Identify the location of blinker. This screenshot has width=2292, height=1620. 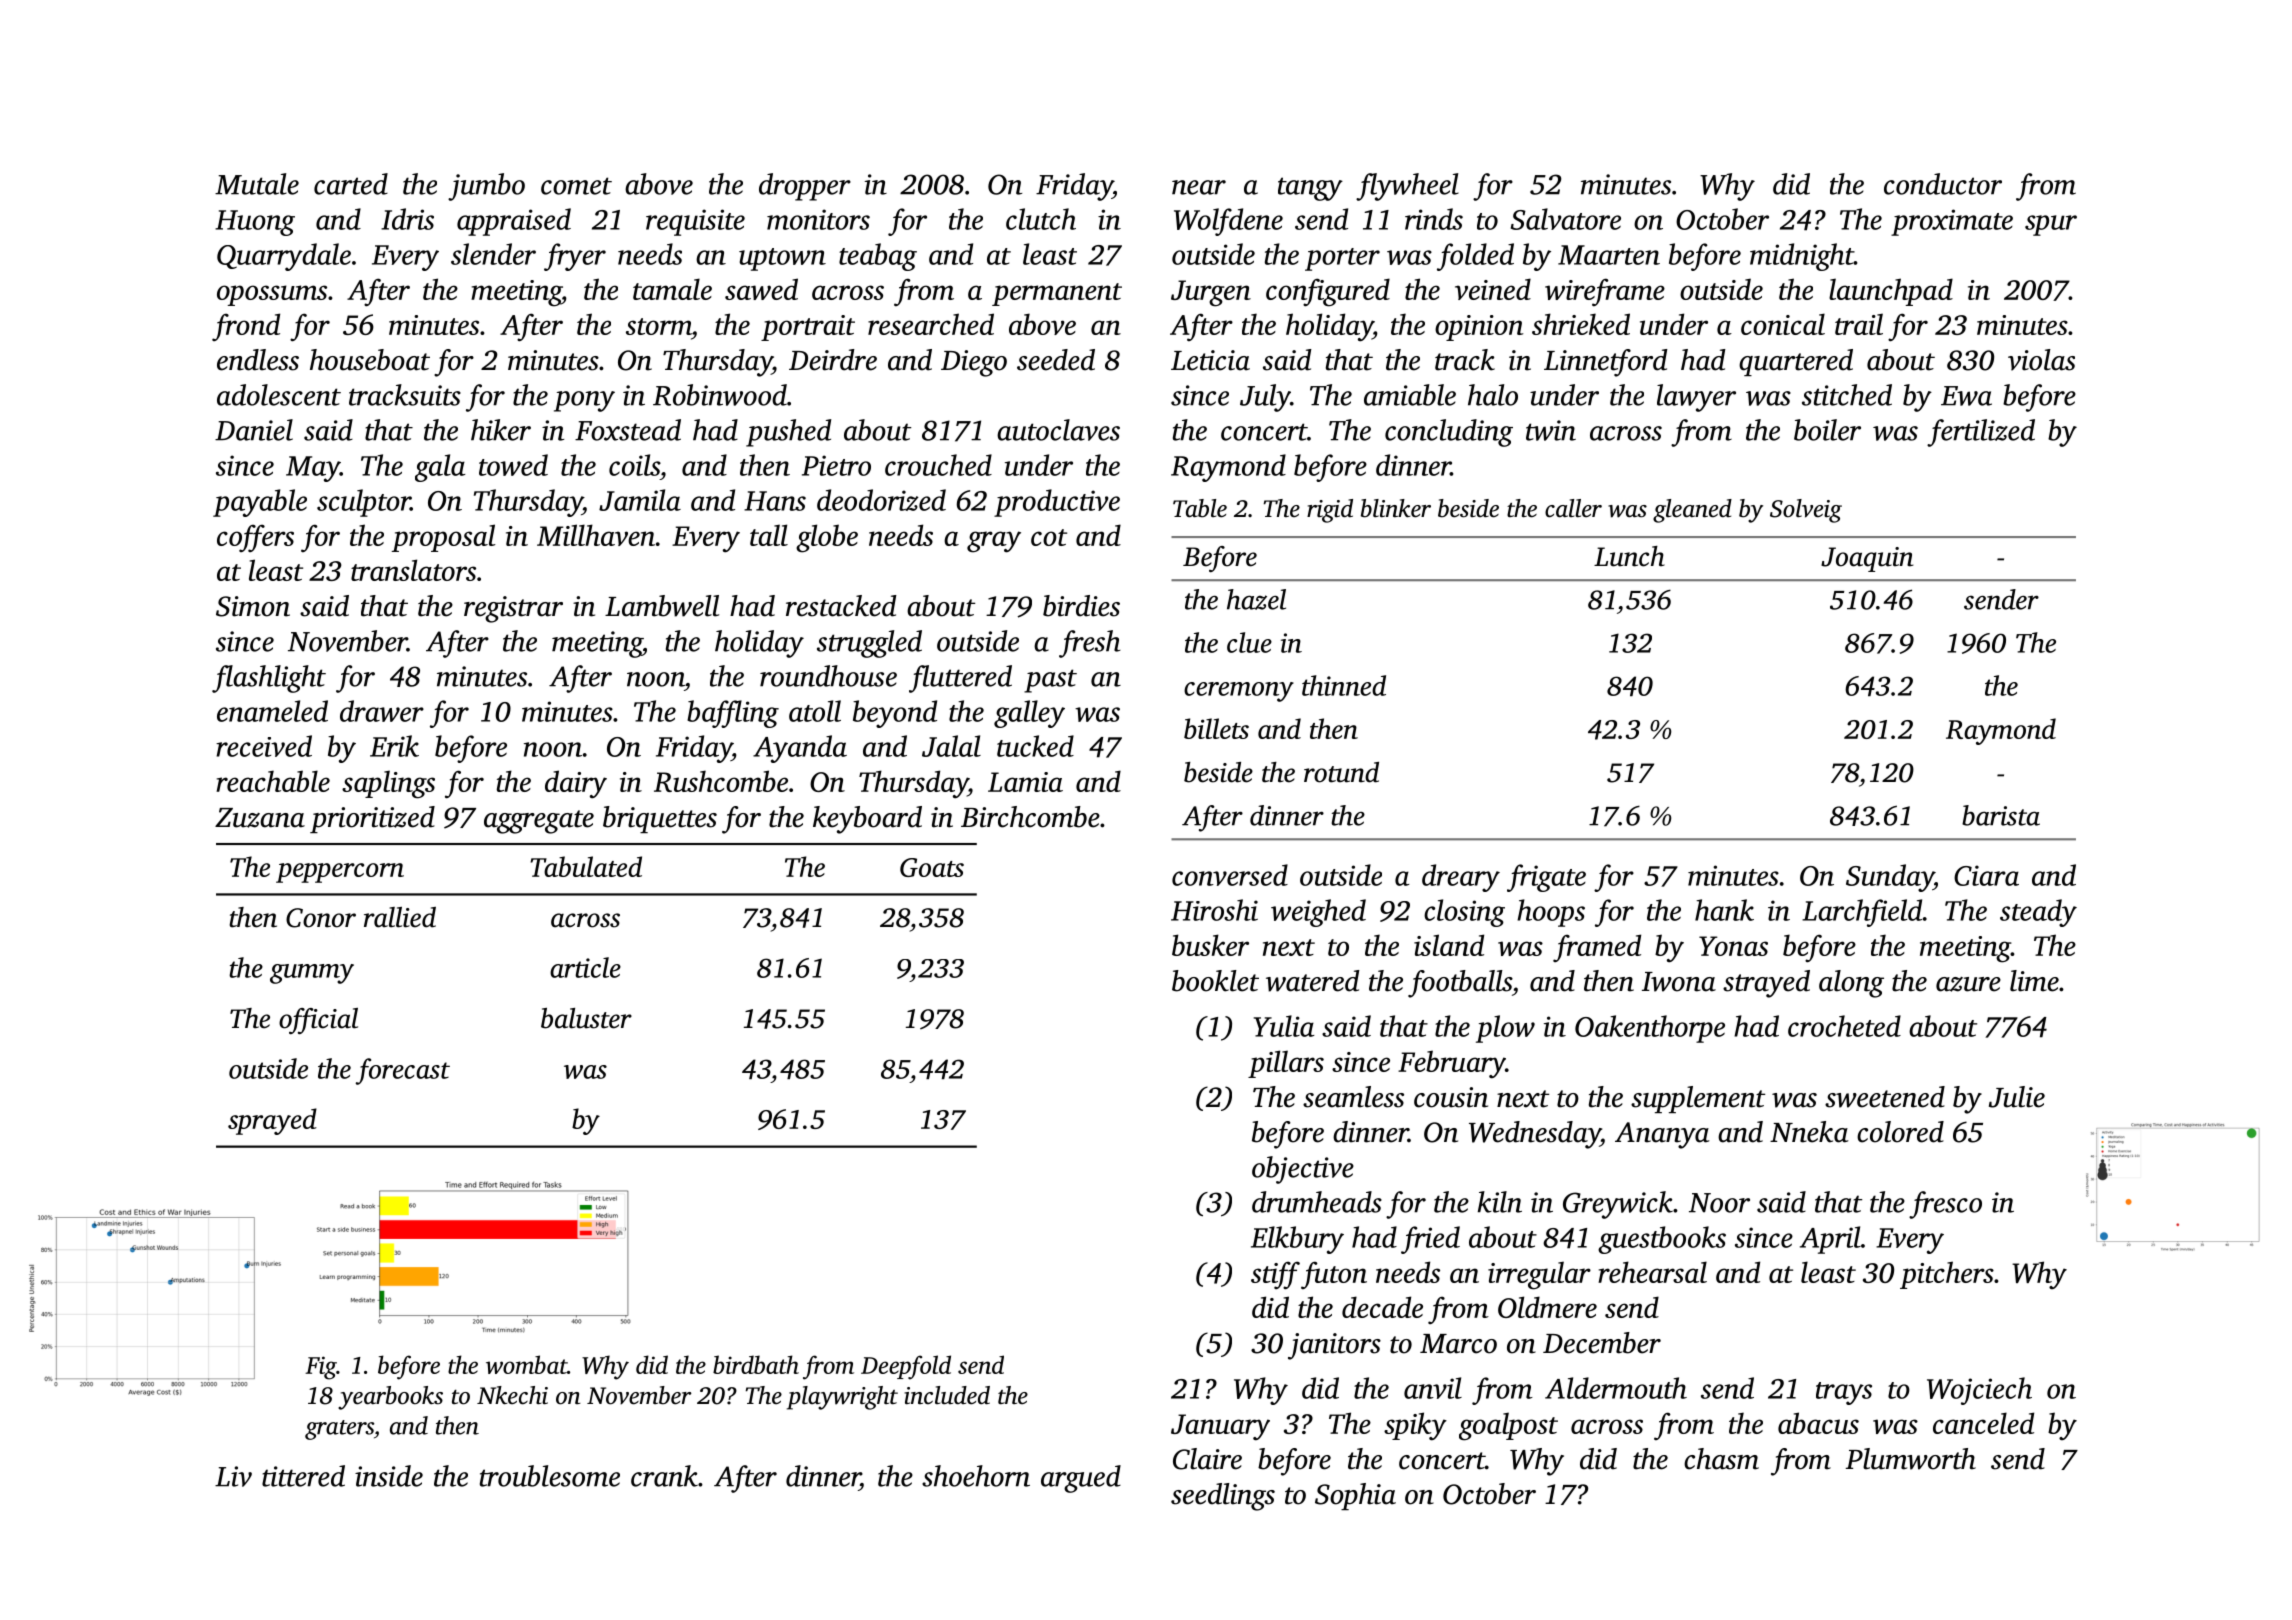
(1396, 508).
